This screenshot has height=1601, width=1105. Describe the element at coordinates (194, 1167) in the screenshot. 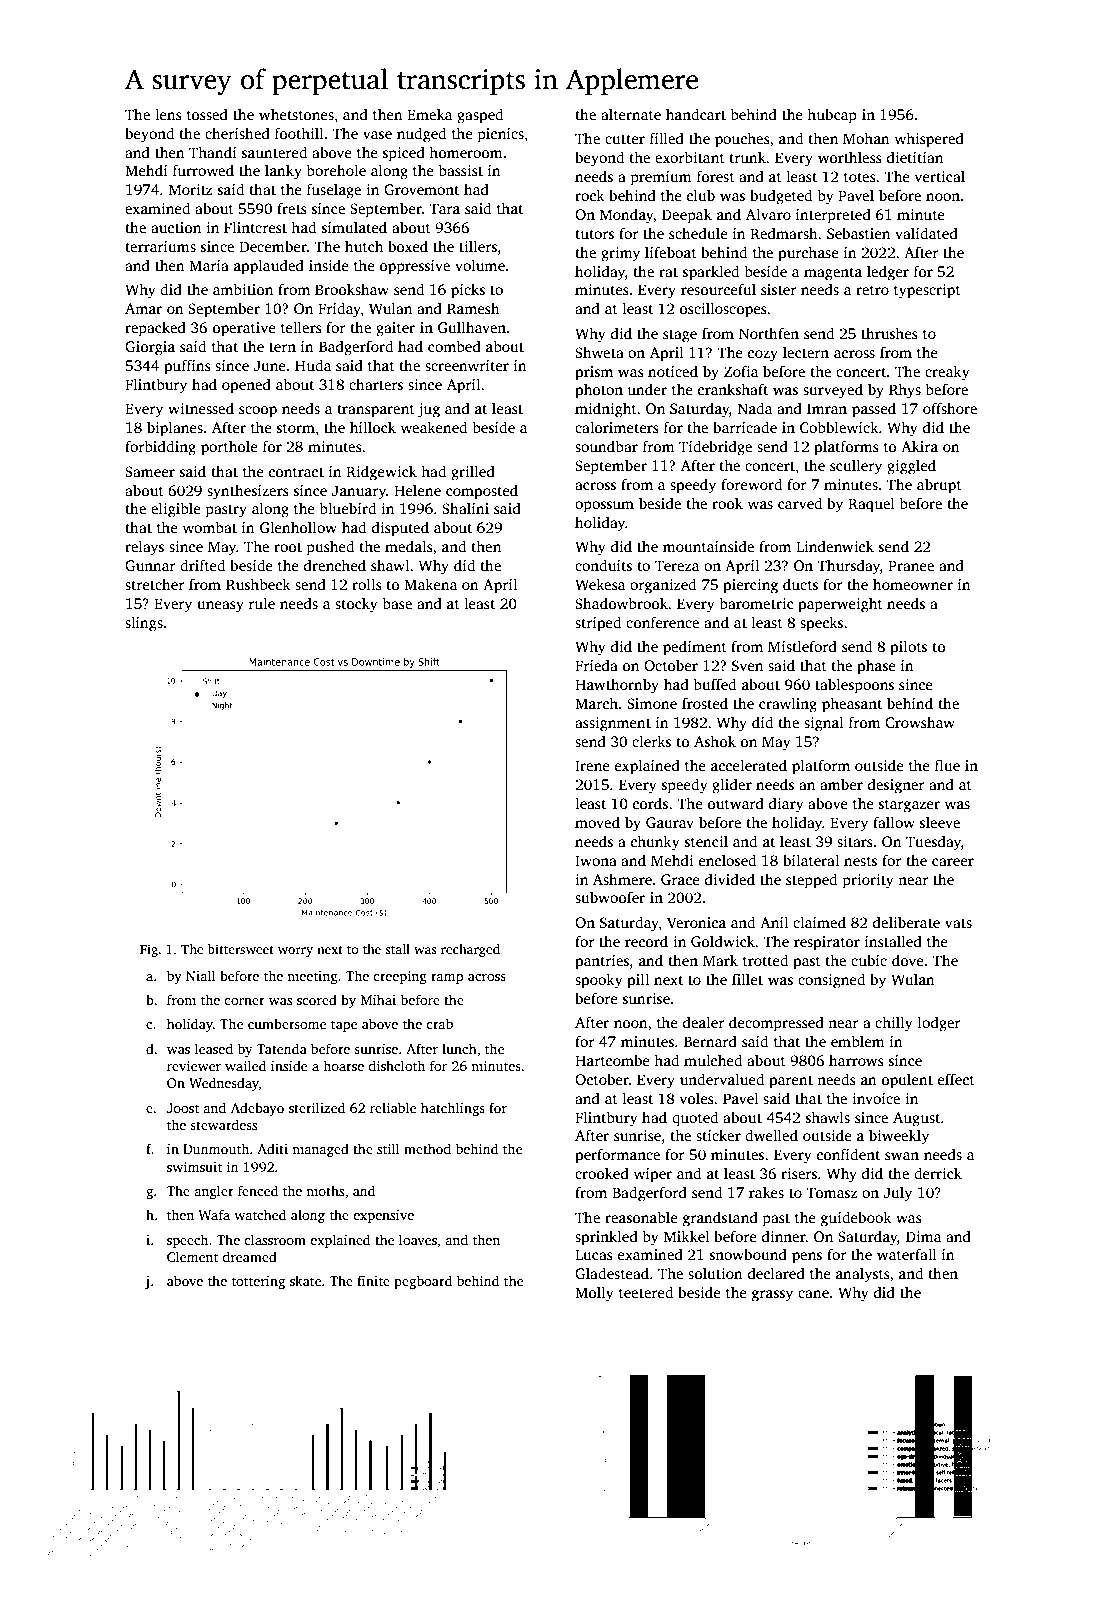

I see `swimsuit` at that location.
